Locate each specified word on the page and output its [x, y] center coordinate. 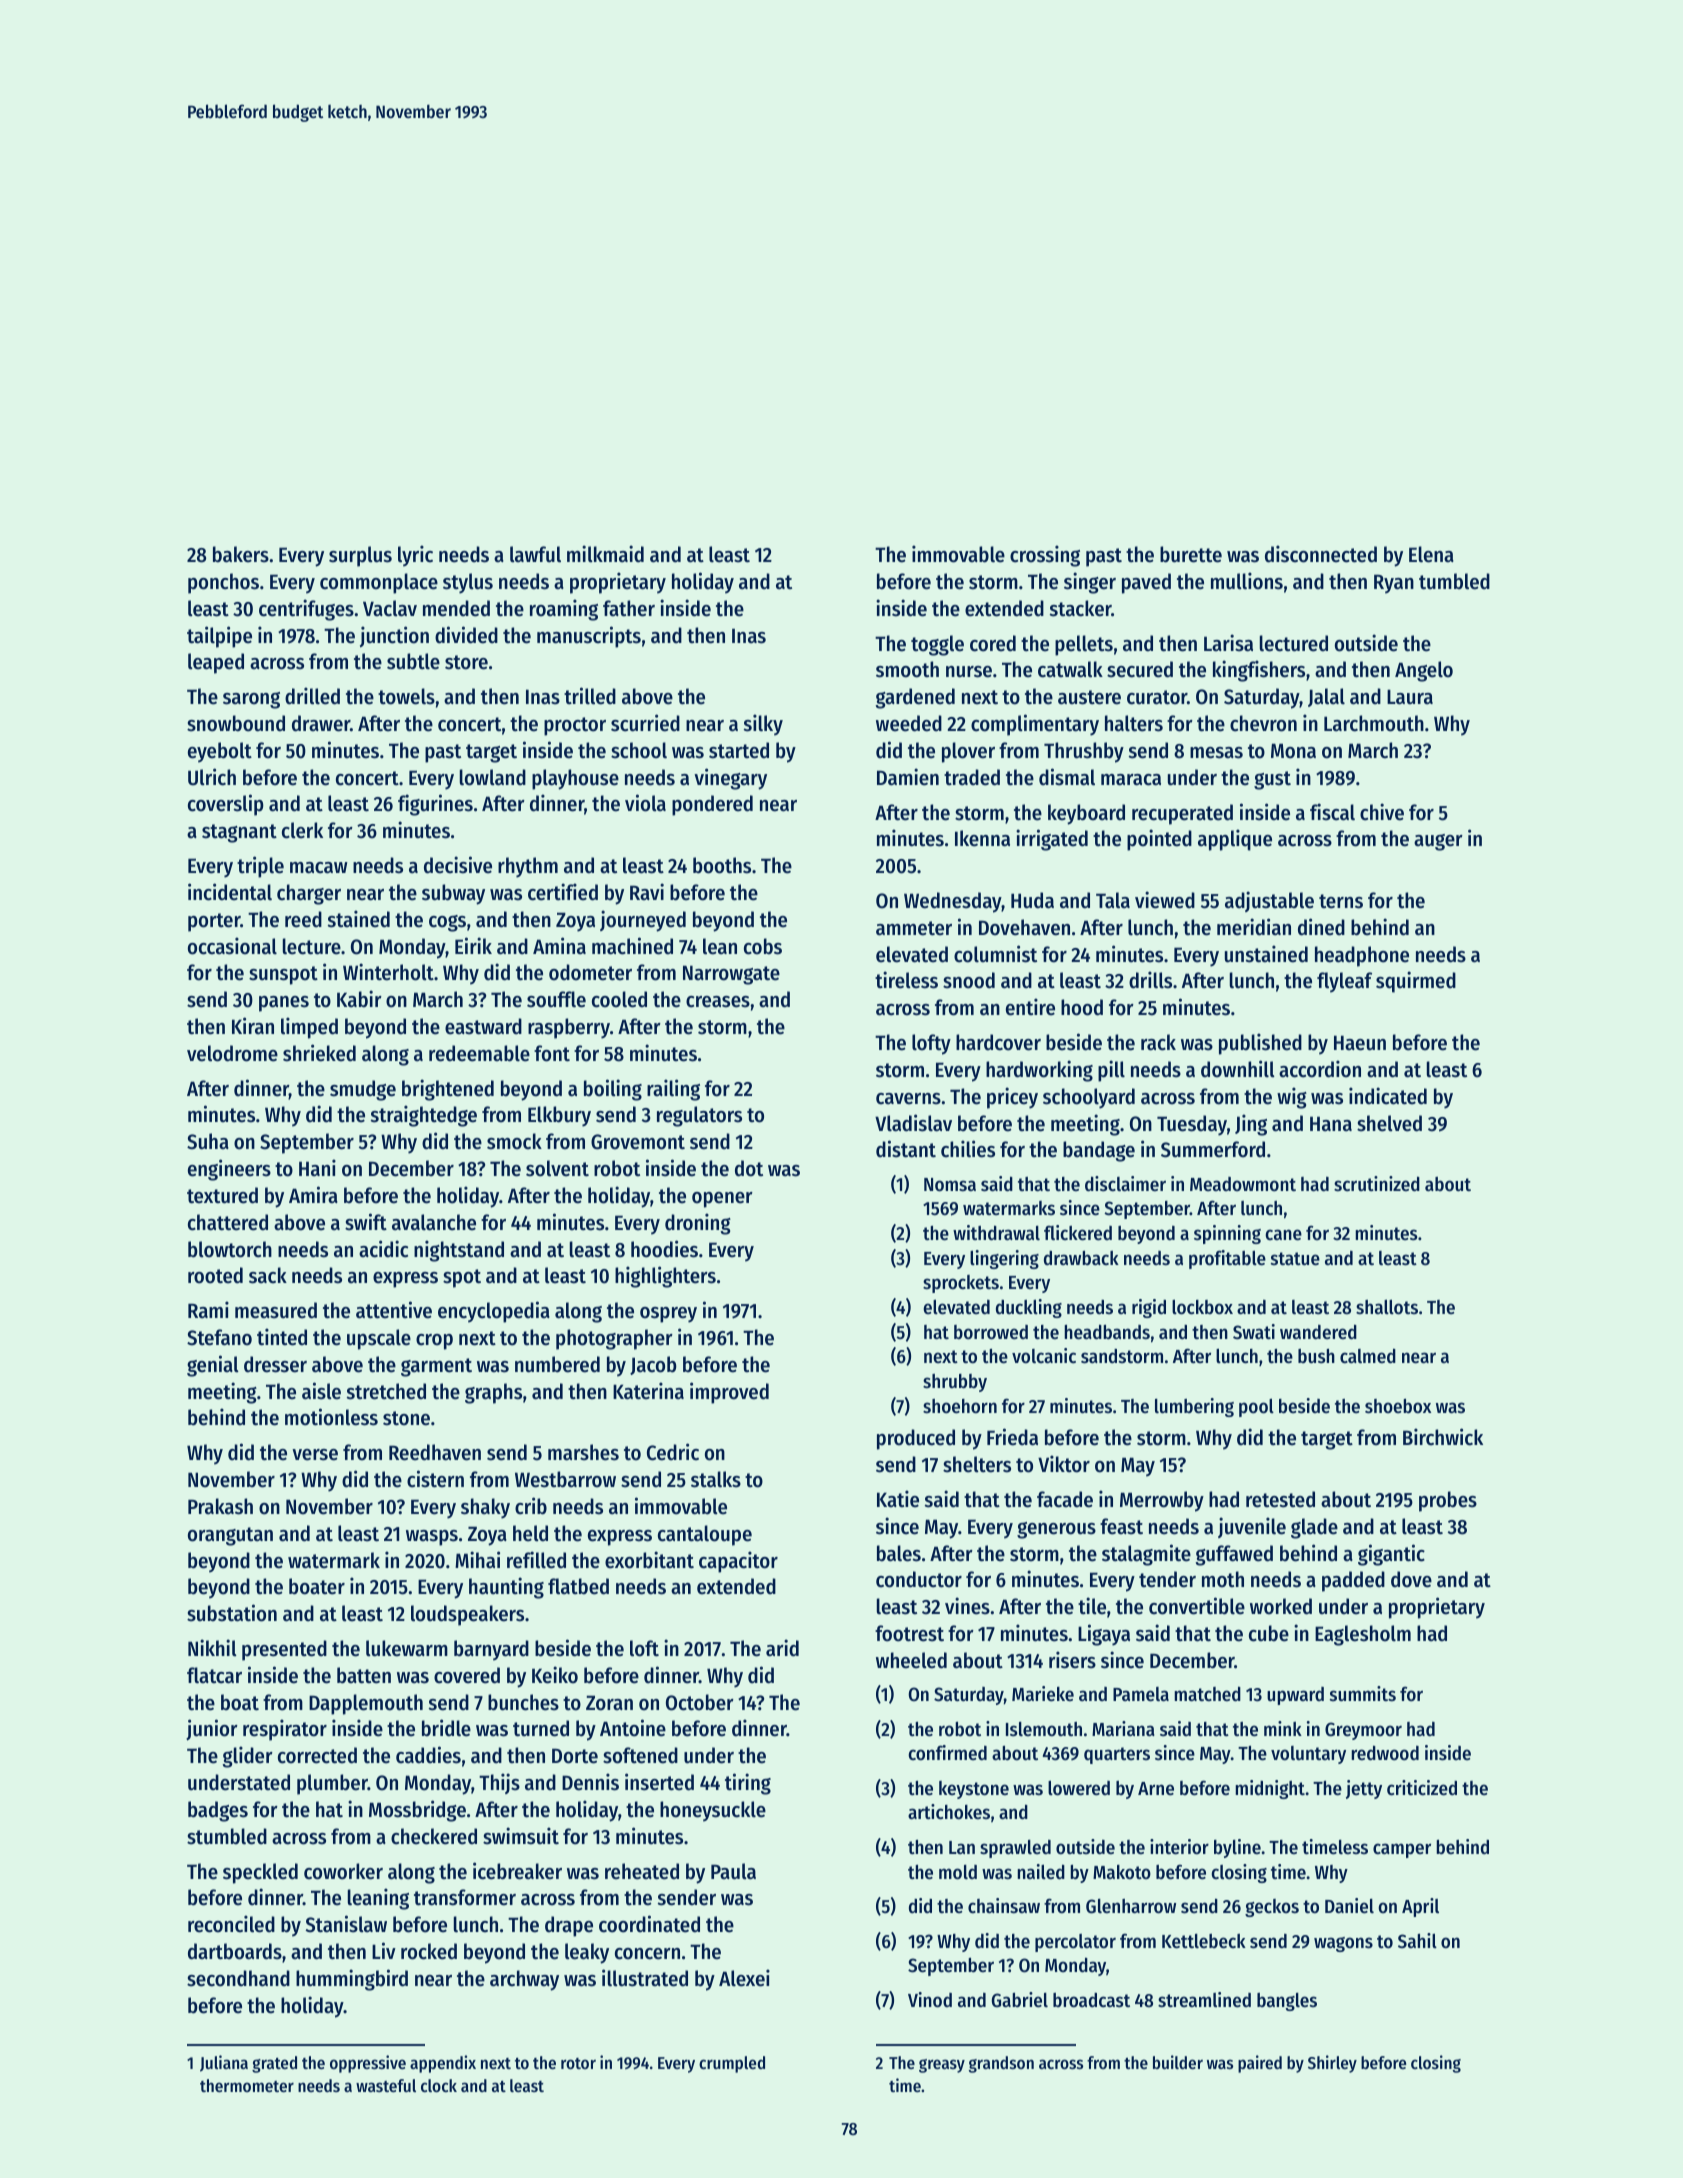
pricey [1012, 1098]
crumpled [732, 2064]
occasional [232, 946]
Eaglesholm [1363, 1635]
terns [1341, 901]
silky [763, 725]
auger [1438, 842]
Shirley [1332, 2064]
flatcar [214, 1675]
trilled [590, 696]
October [700, 1702]
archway [524, 1980]
